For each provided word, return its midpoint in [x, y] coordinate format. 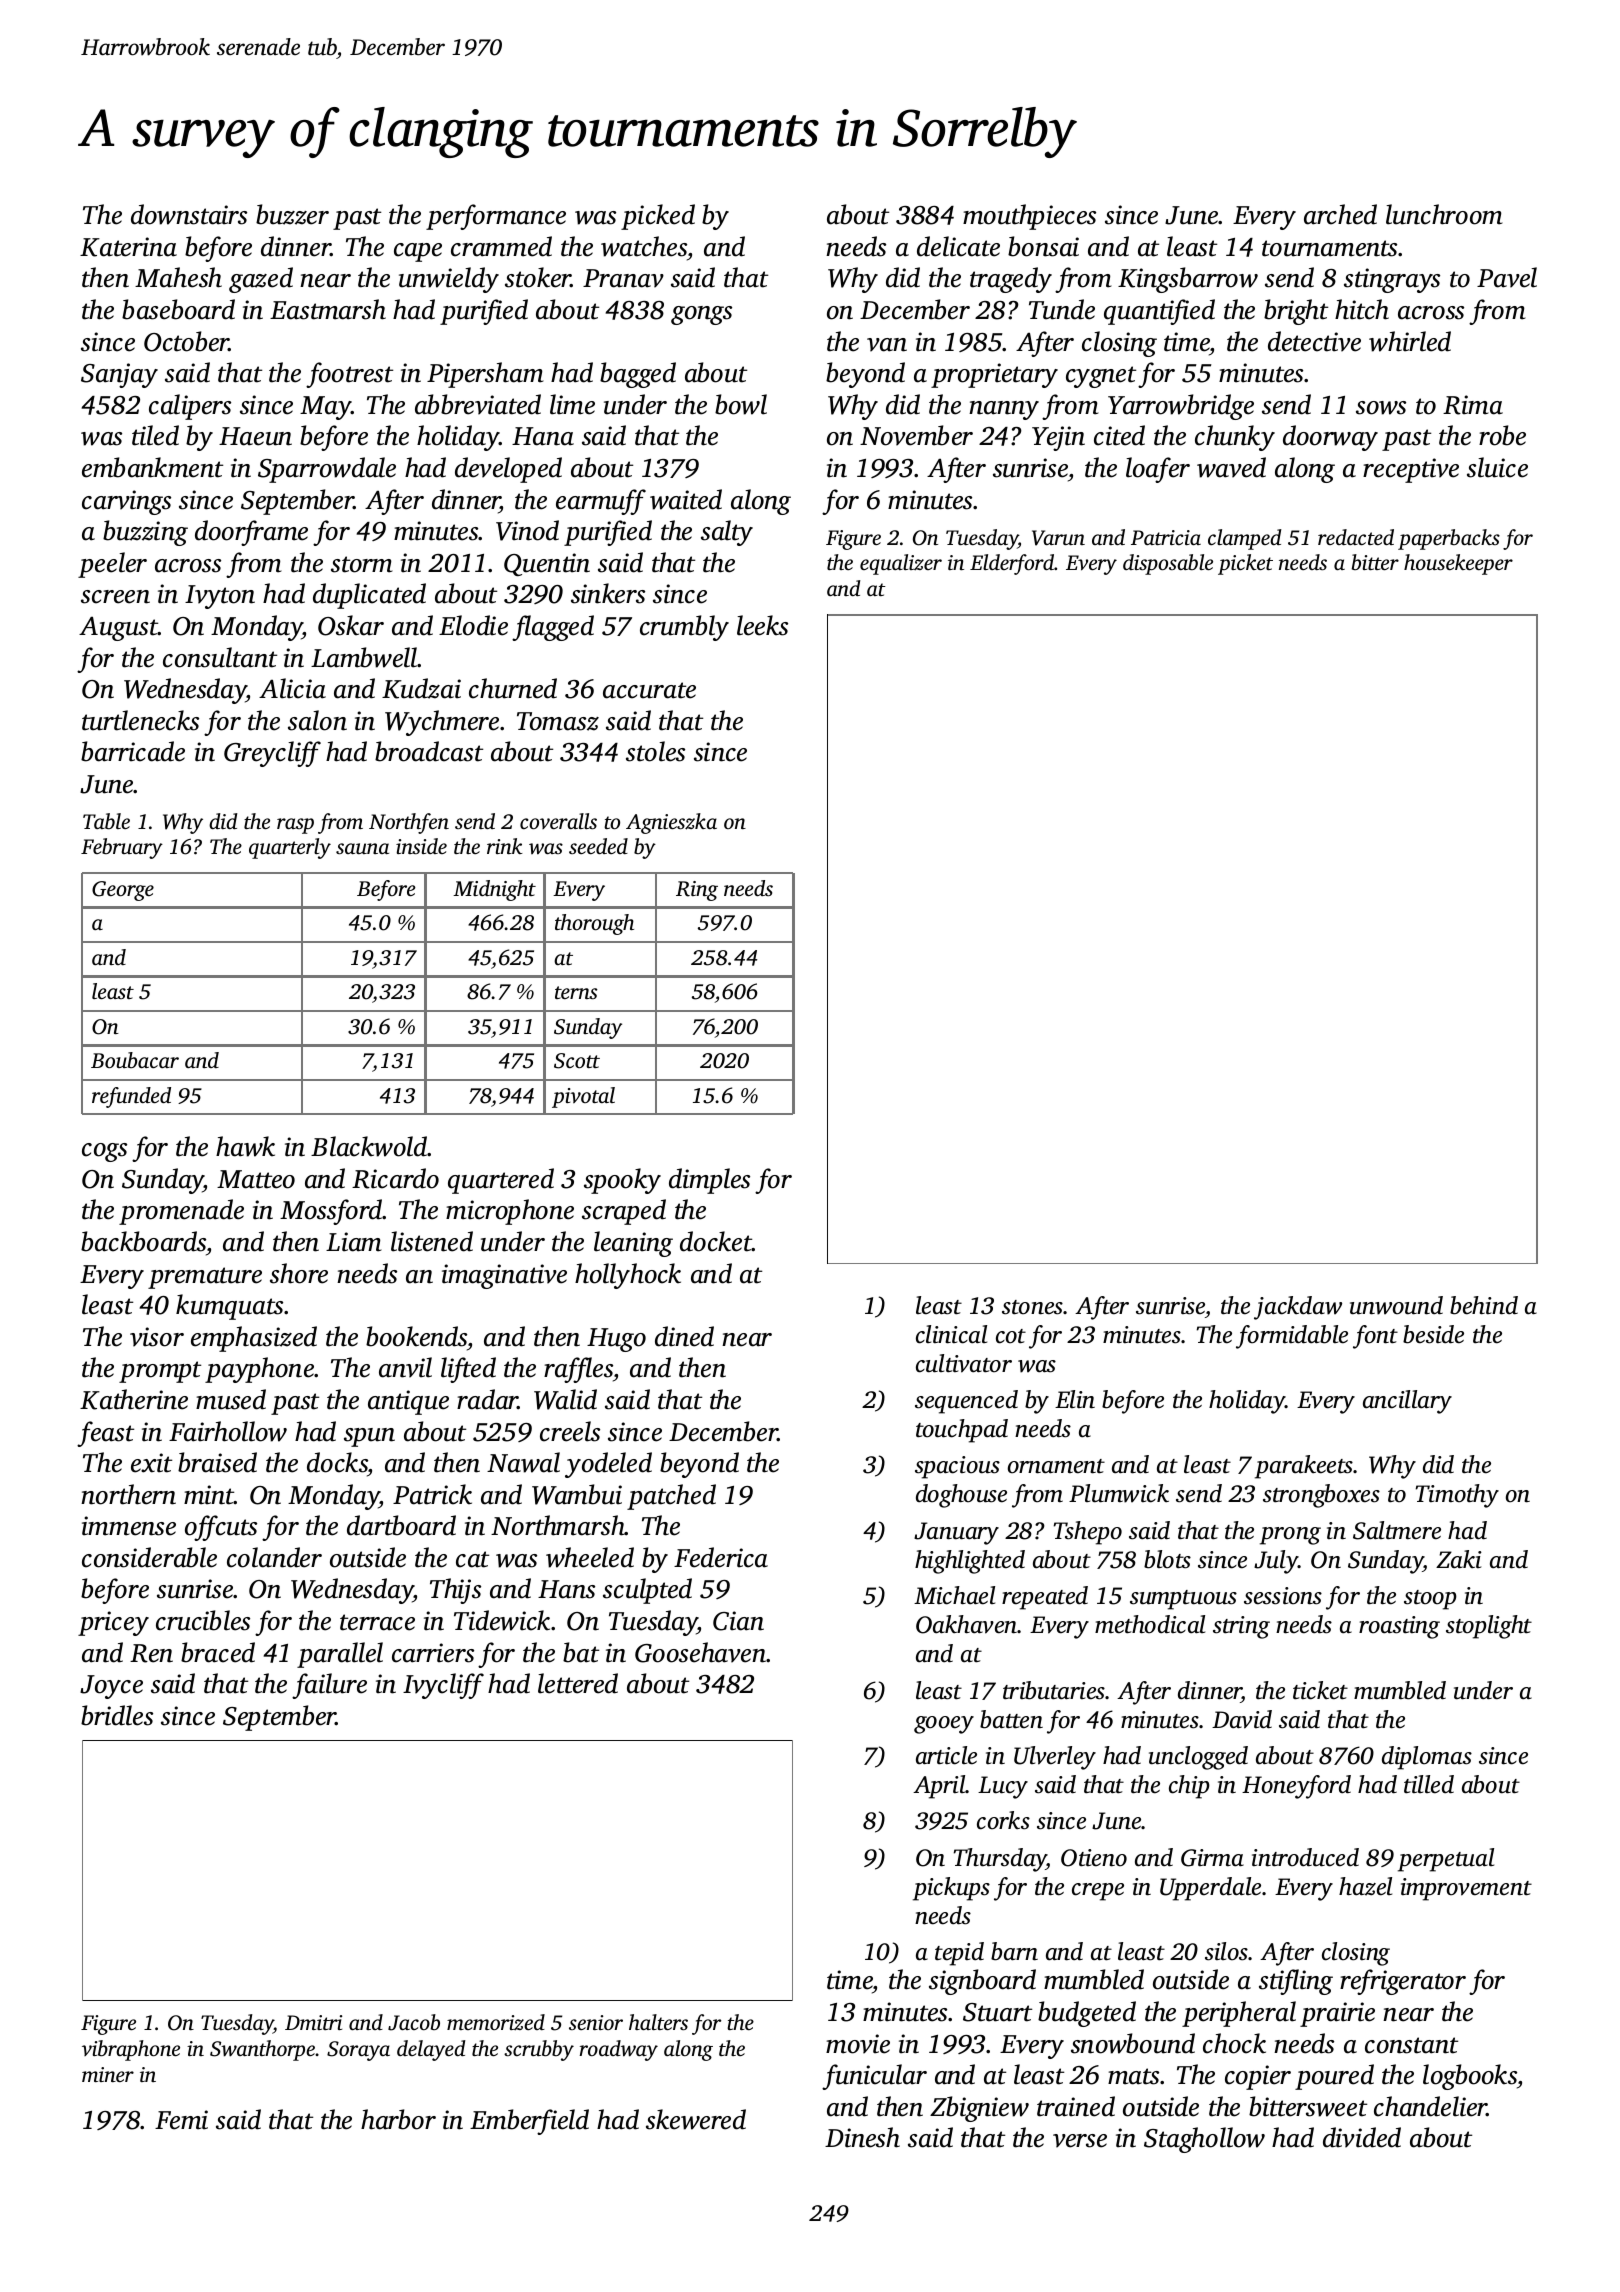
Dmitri [313, 2022]
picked [658, 217]
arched [1340, 214]
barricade [133, 751]
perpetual [1446, 1860]
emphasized [254, 1339]
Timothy [1457, 1496]
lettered [578, 1683]
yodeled [608, 1465]
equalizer [901, 564]
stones [1033, 1307]
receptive [1411, 470]
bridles [117, 1715]
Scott [577, 1061]
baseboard [178, 309]
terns [576, 992]
